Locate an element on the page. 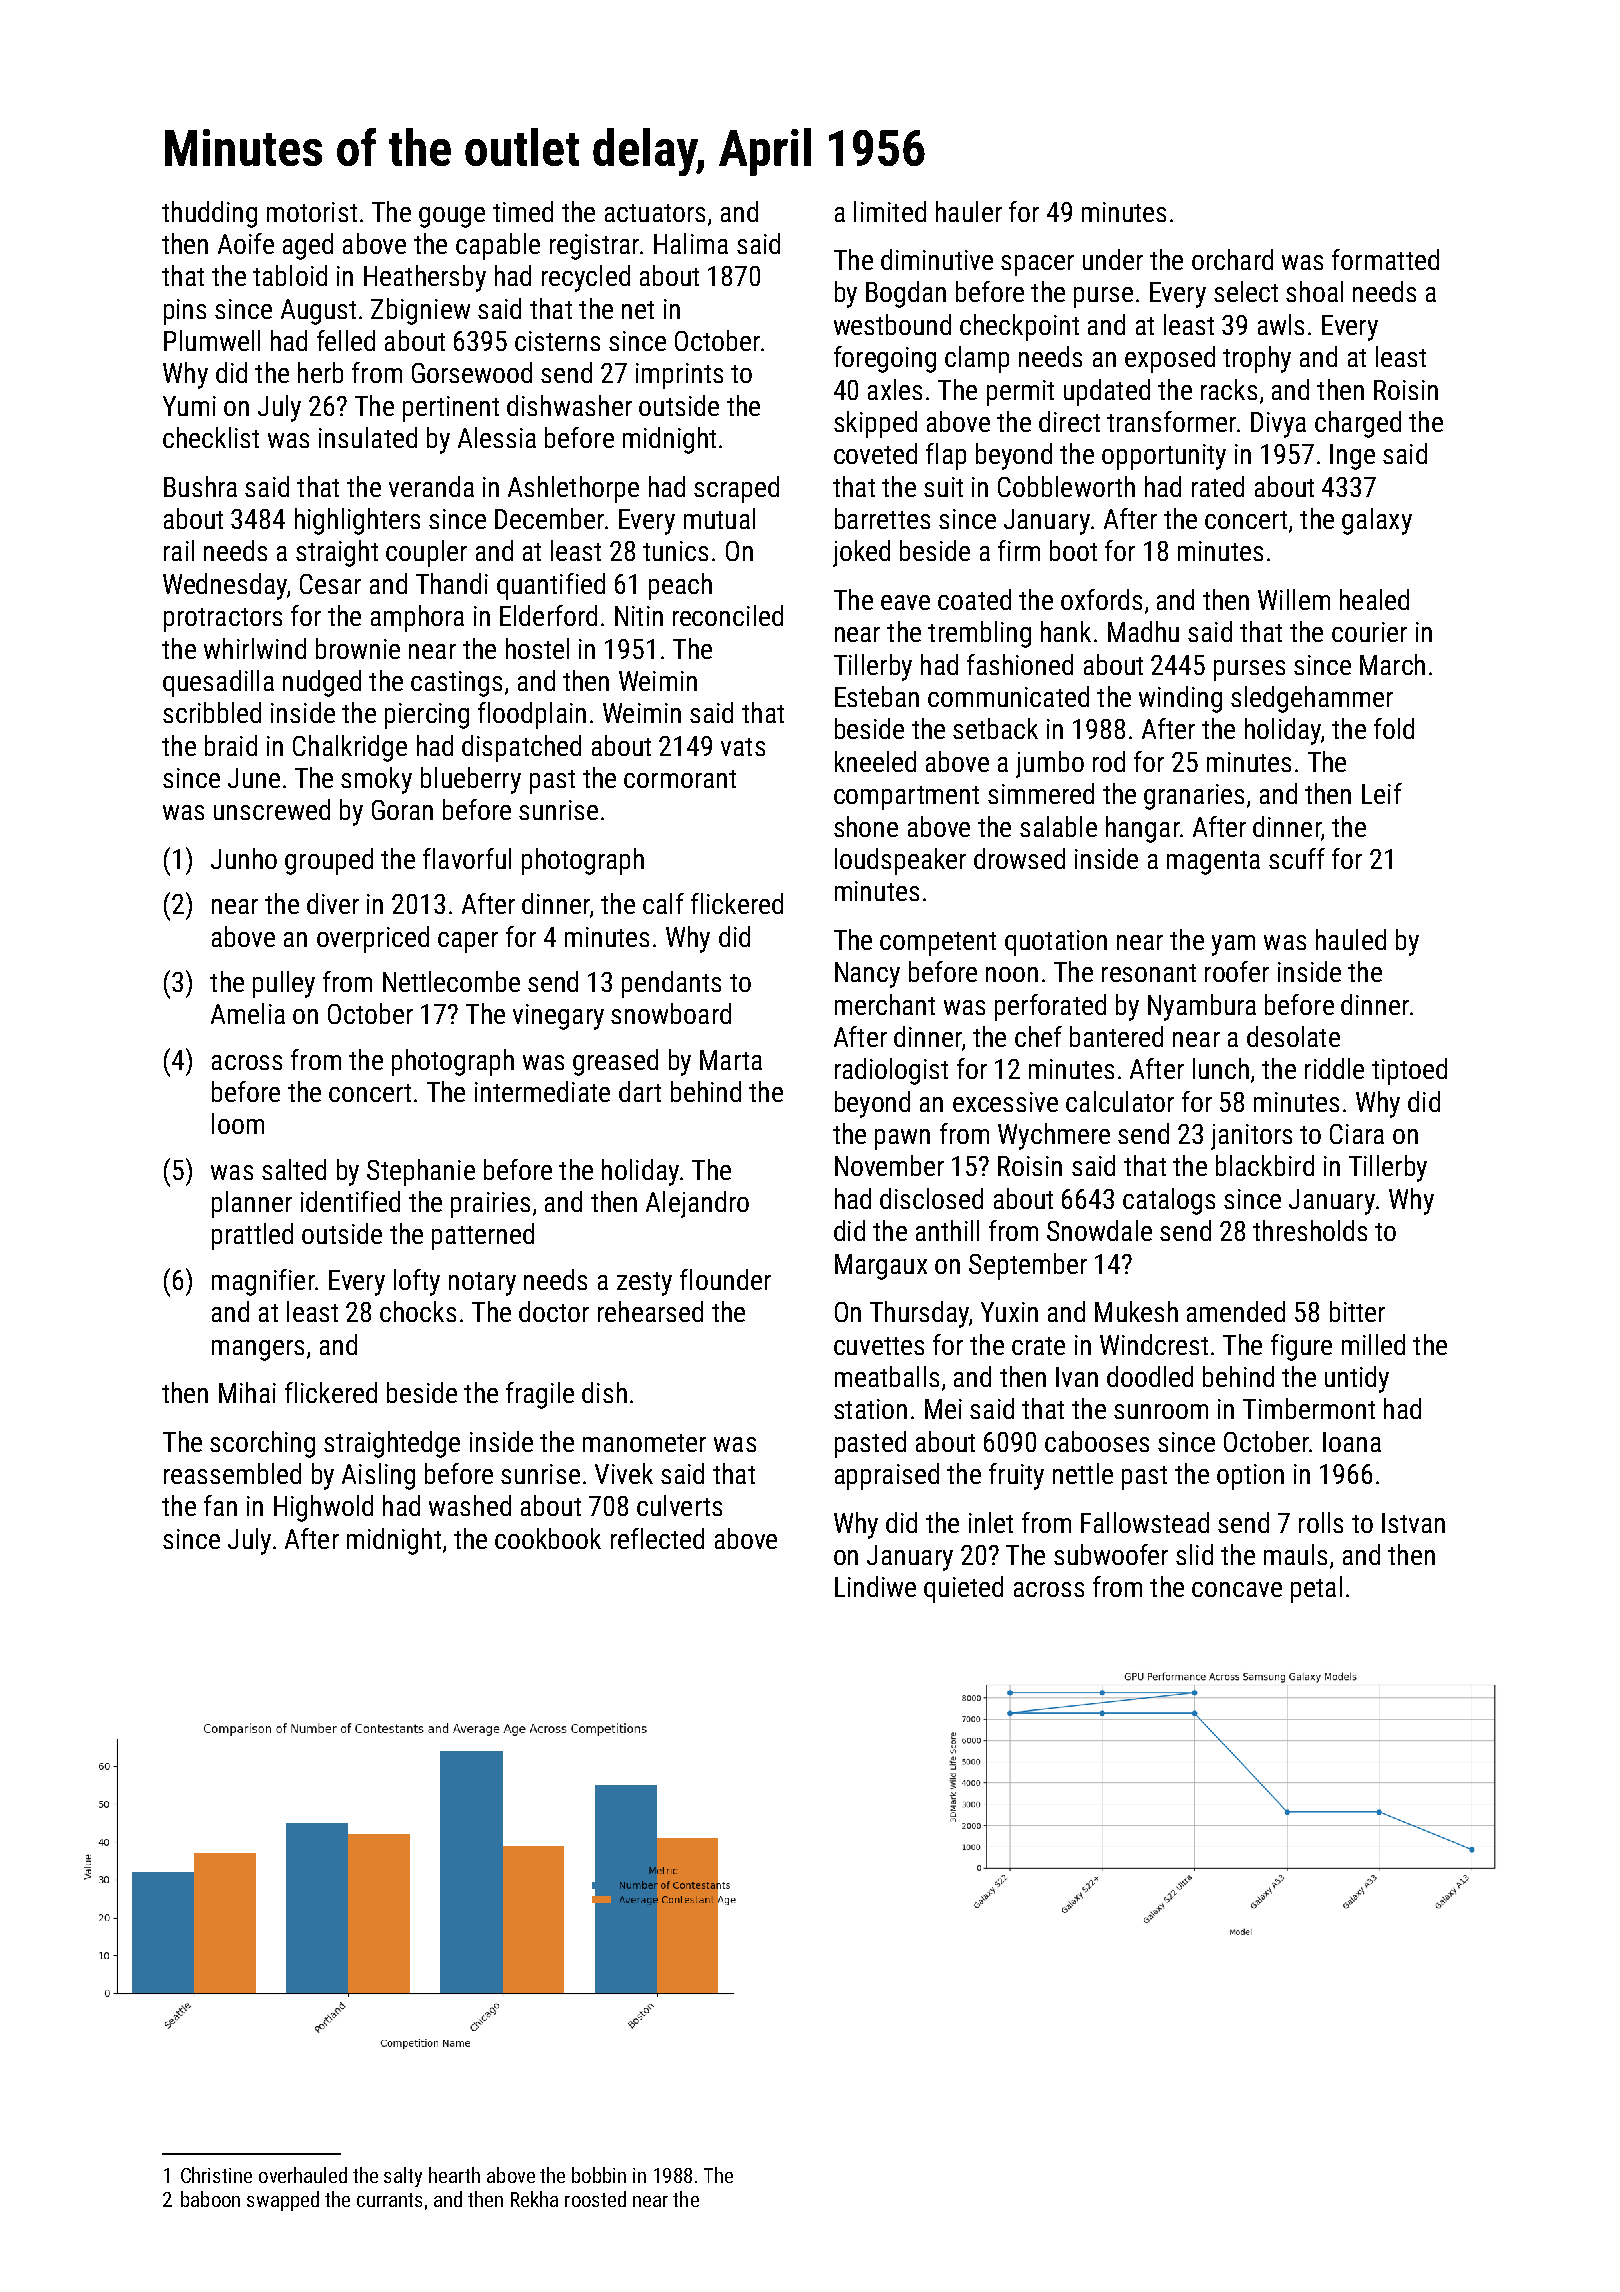 Image resolution: width=1620 pixels, height=2292 pixels. swapped is located at coordinates (283, 2201).
